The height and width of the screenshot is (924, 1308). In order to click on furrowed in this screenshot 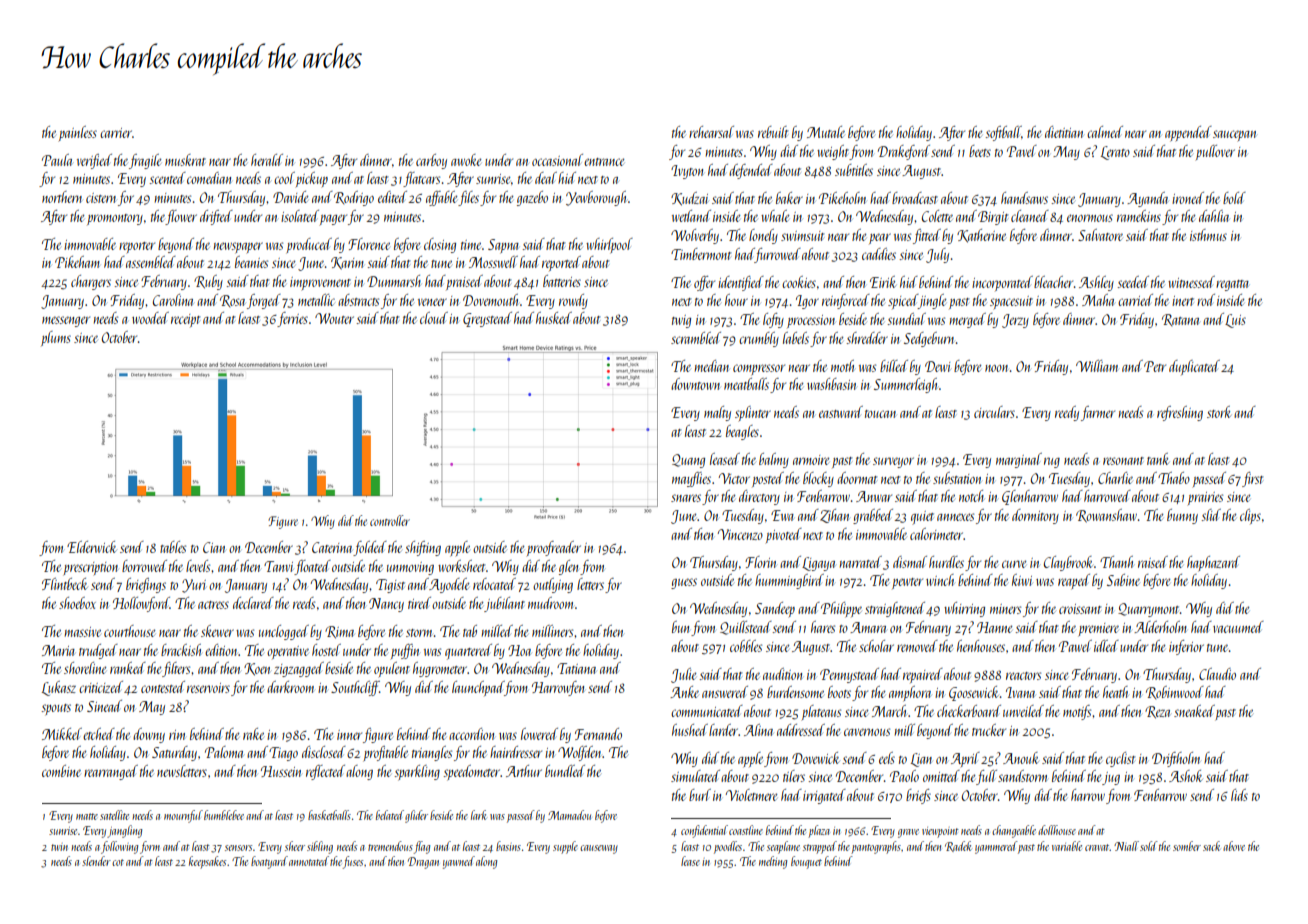, I will do `click(778, 255)`.
